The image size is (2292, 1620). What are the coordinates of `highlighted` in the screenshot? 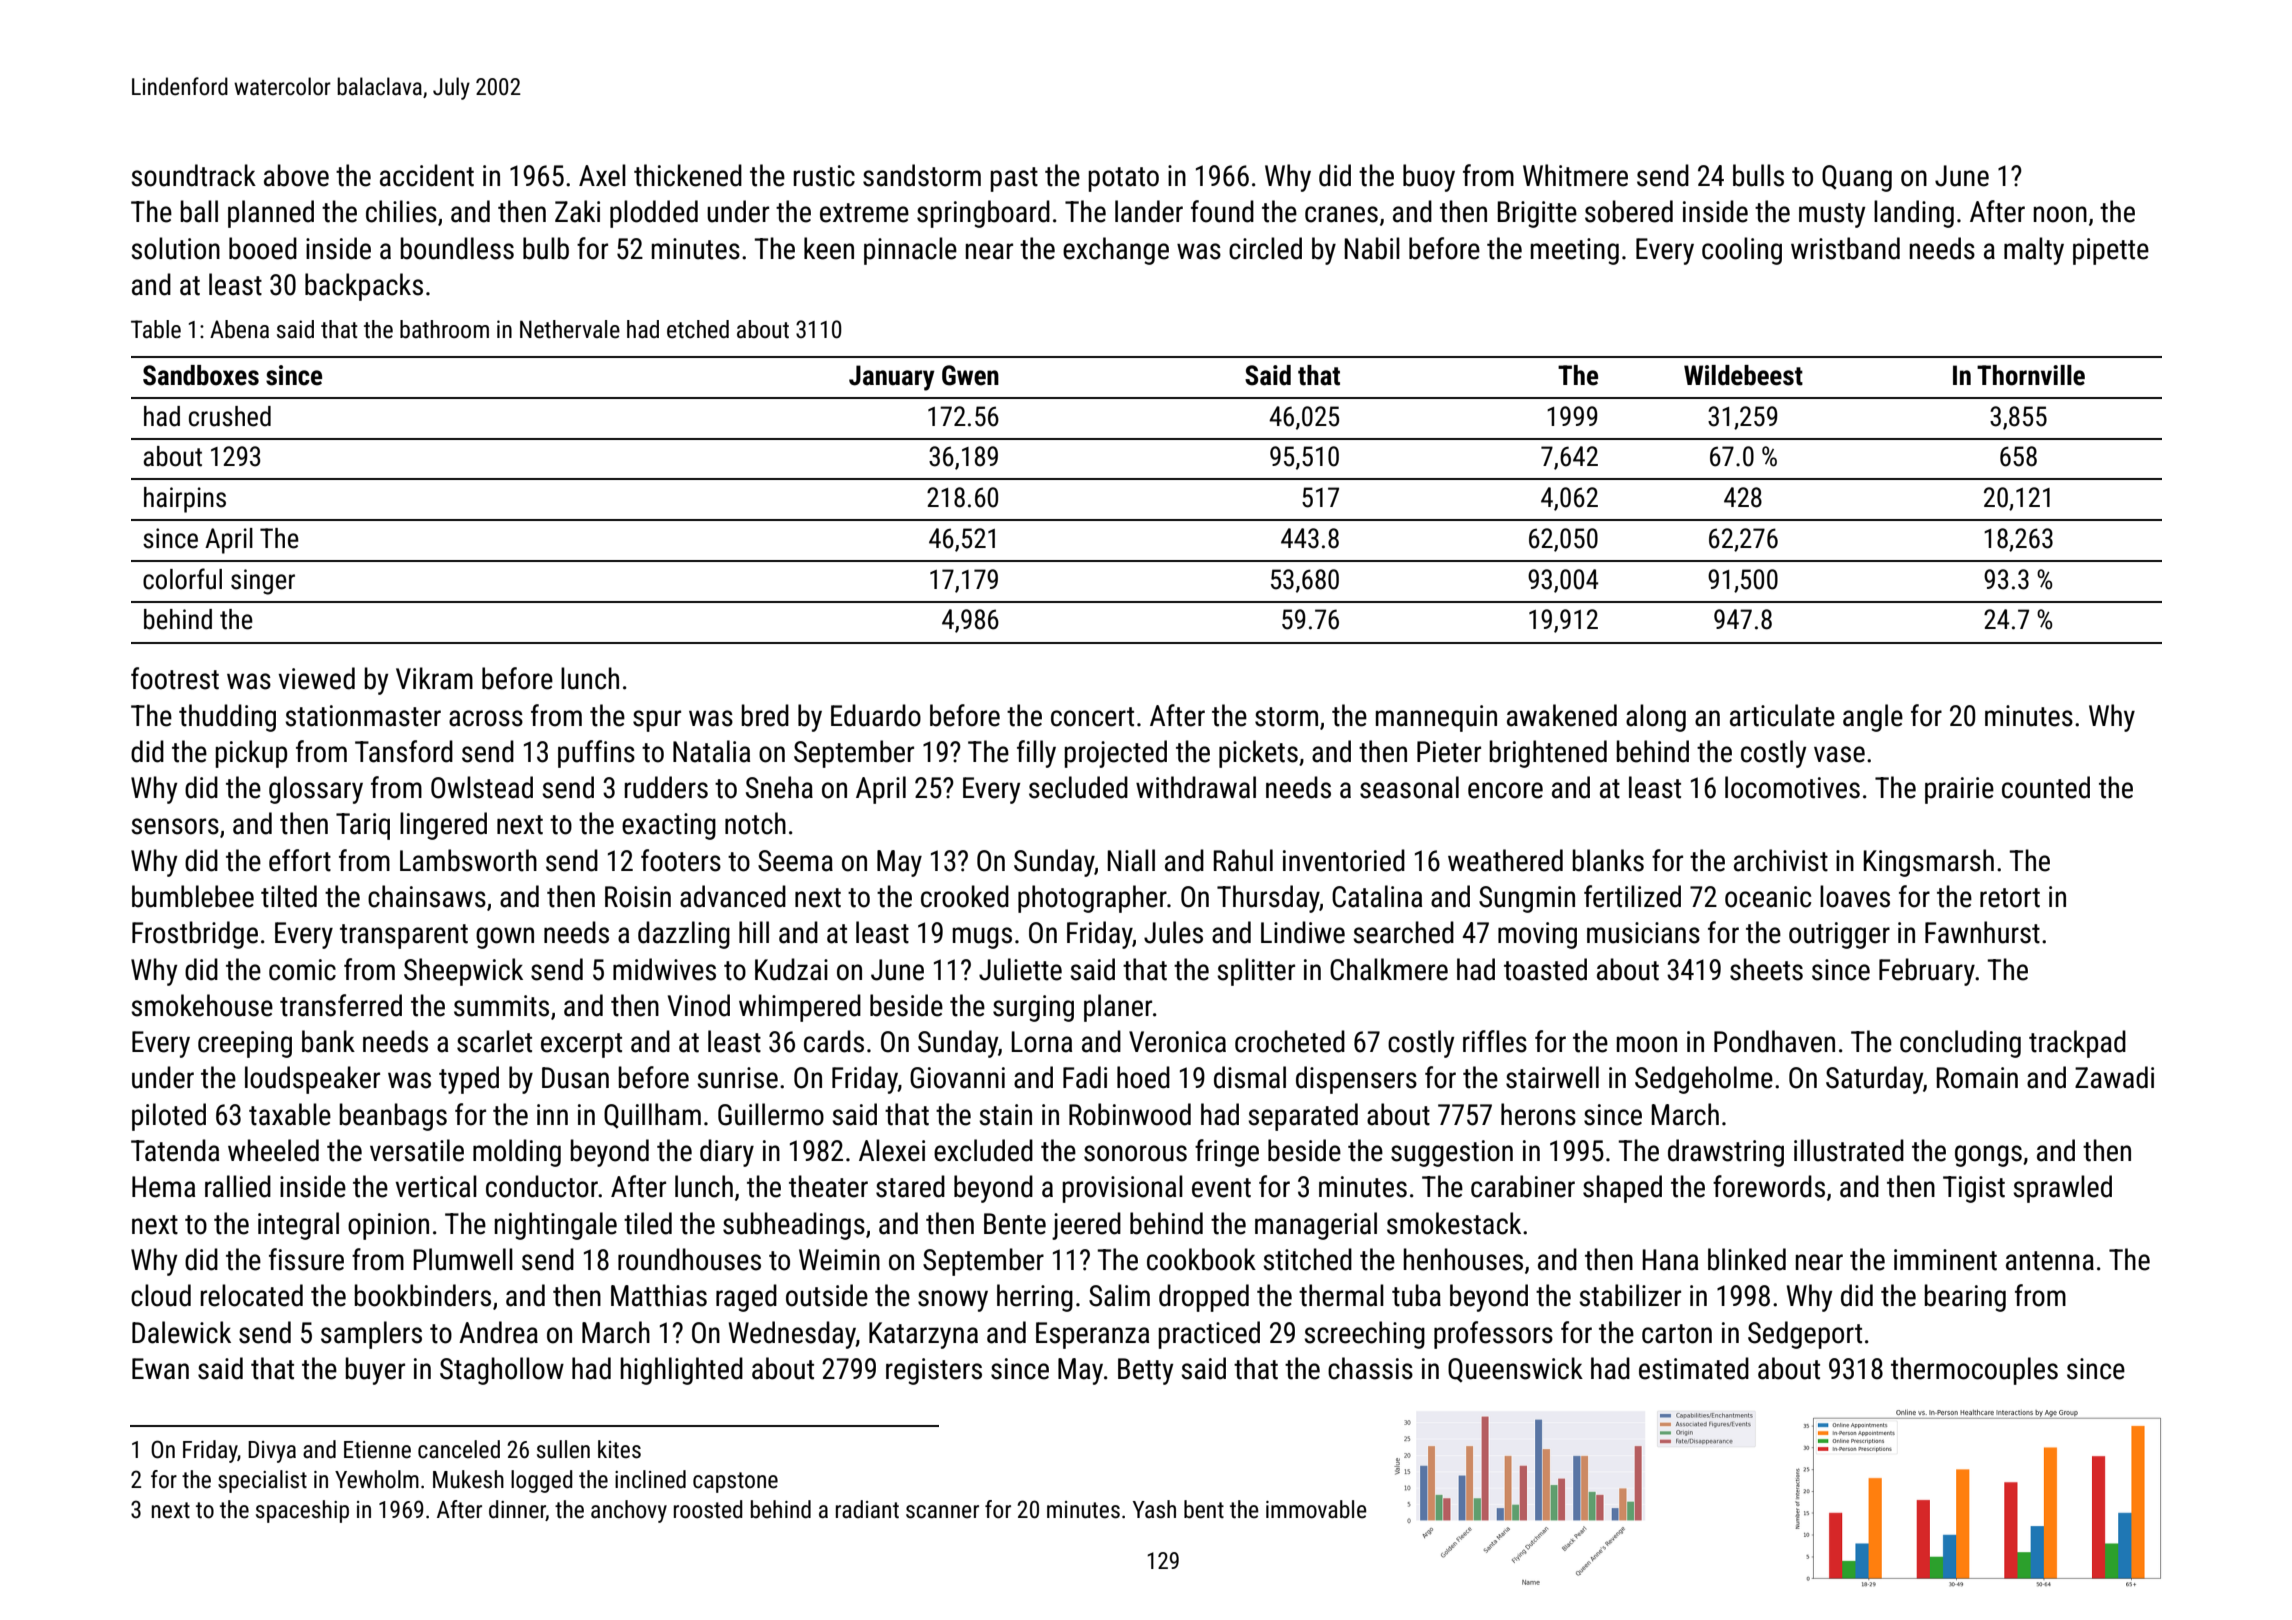 It's located at (682, 1371).
